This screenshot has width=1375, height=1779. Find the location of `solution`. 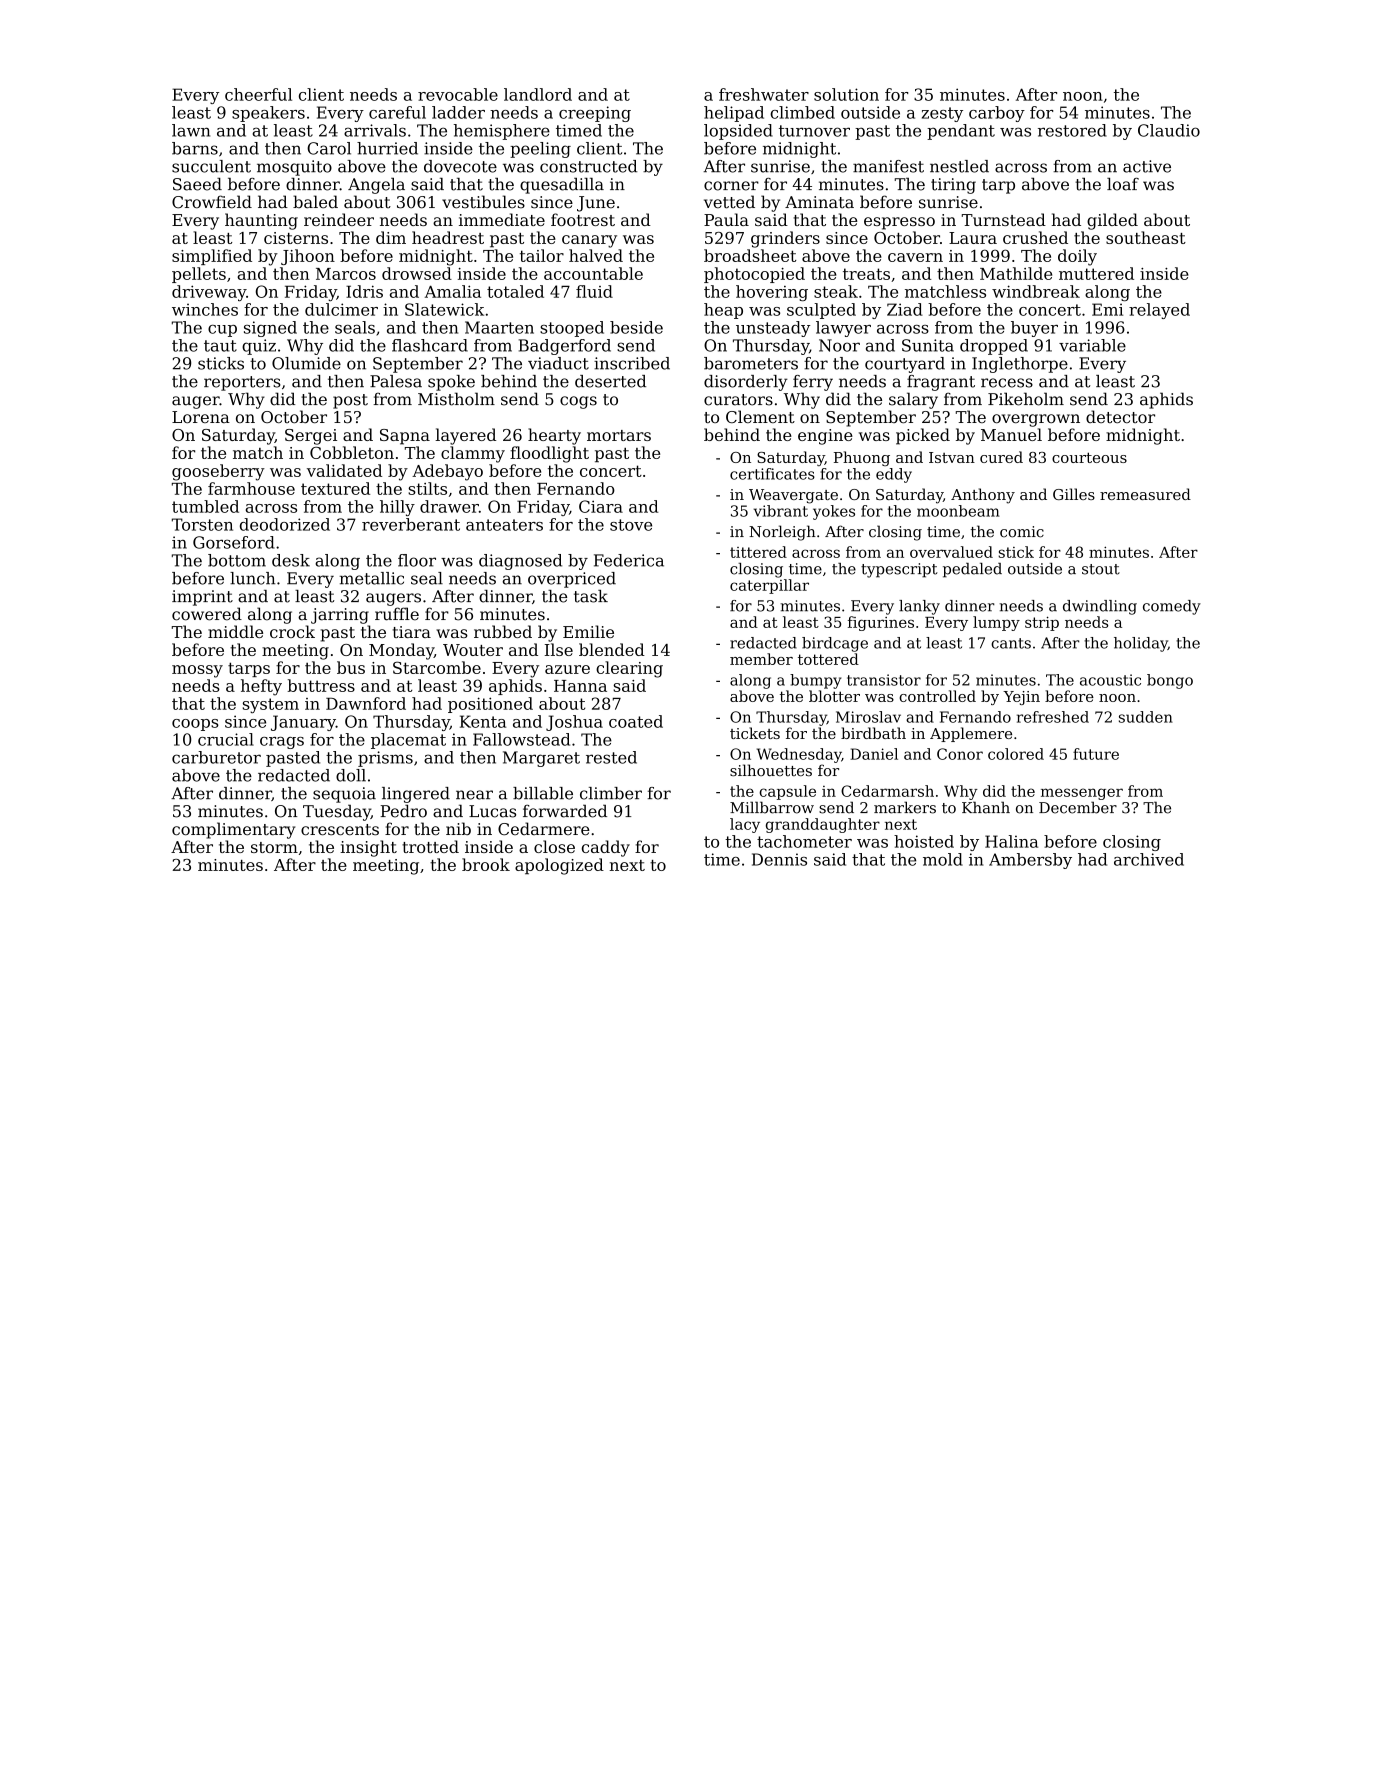

solution is located at coordinates (846, 94).
